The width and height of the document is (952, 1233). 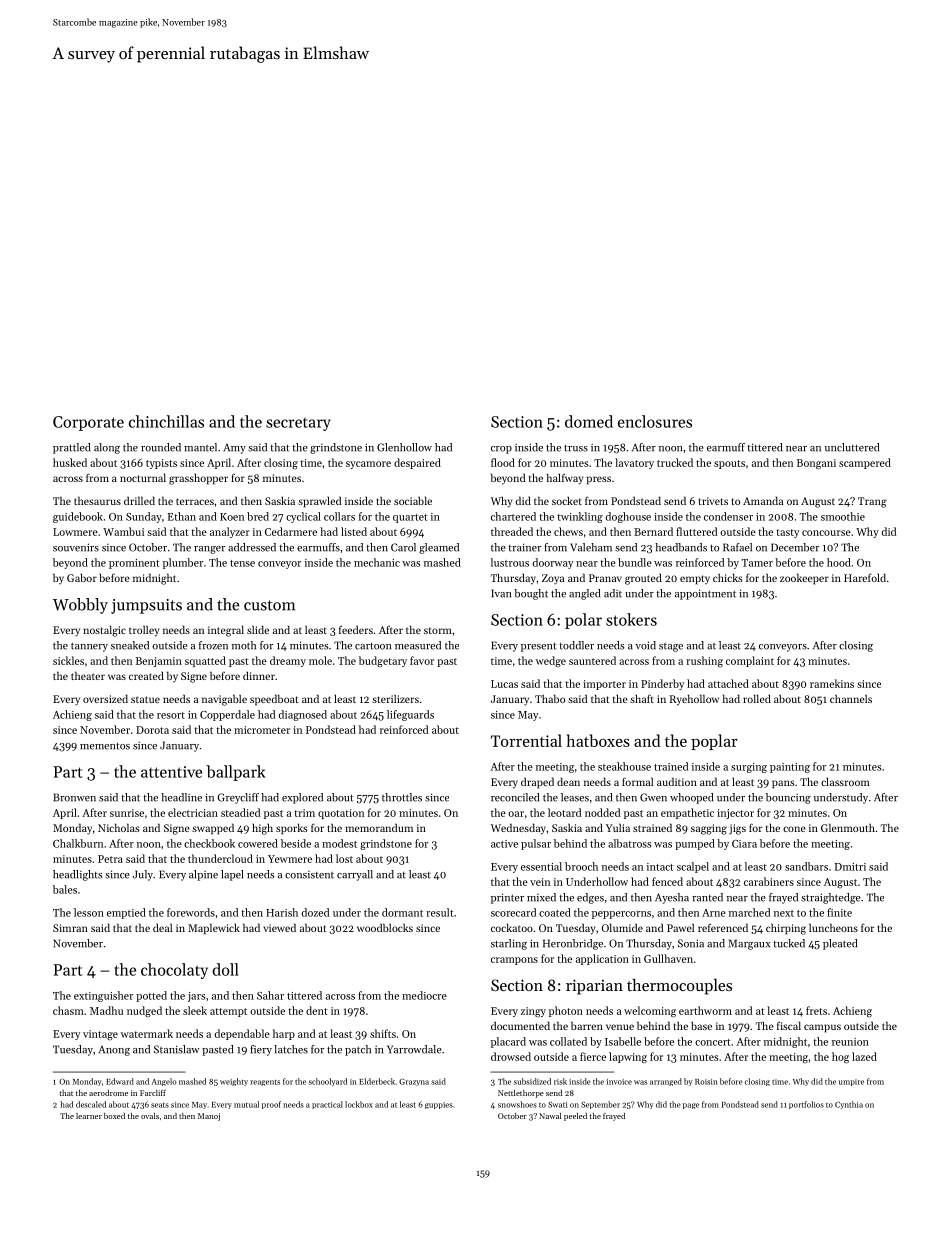 I want to click on created, so click(x=146, y=675).
